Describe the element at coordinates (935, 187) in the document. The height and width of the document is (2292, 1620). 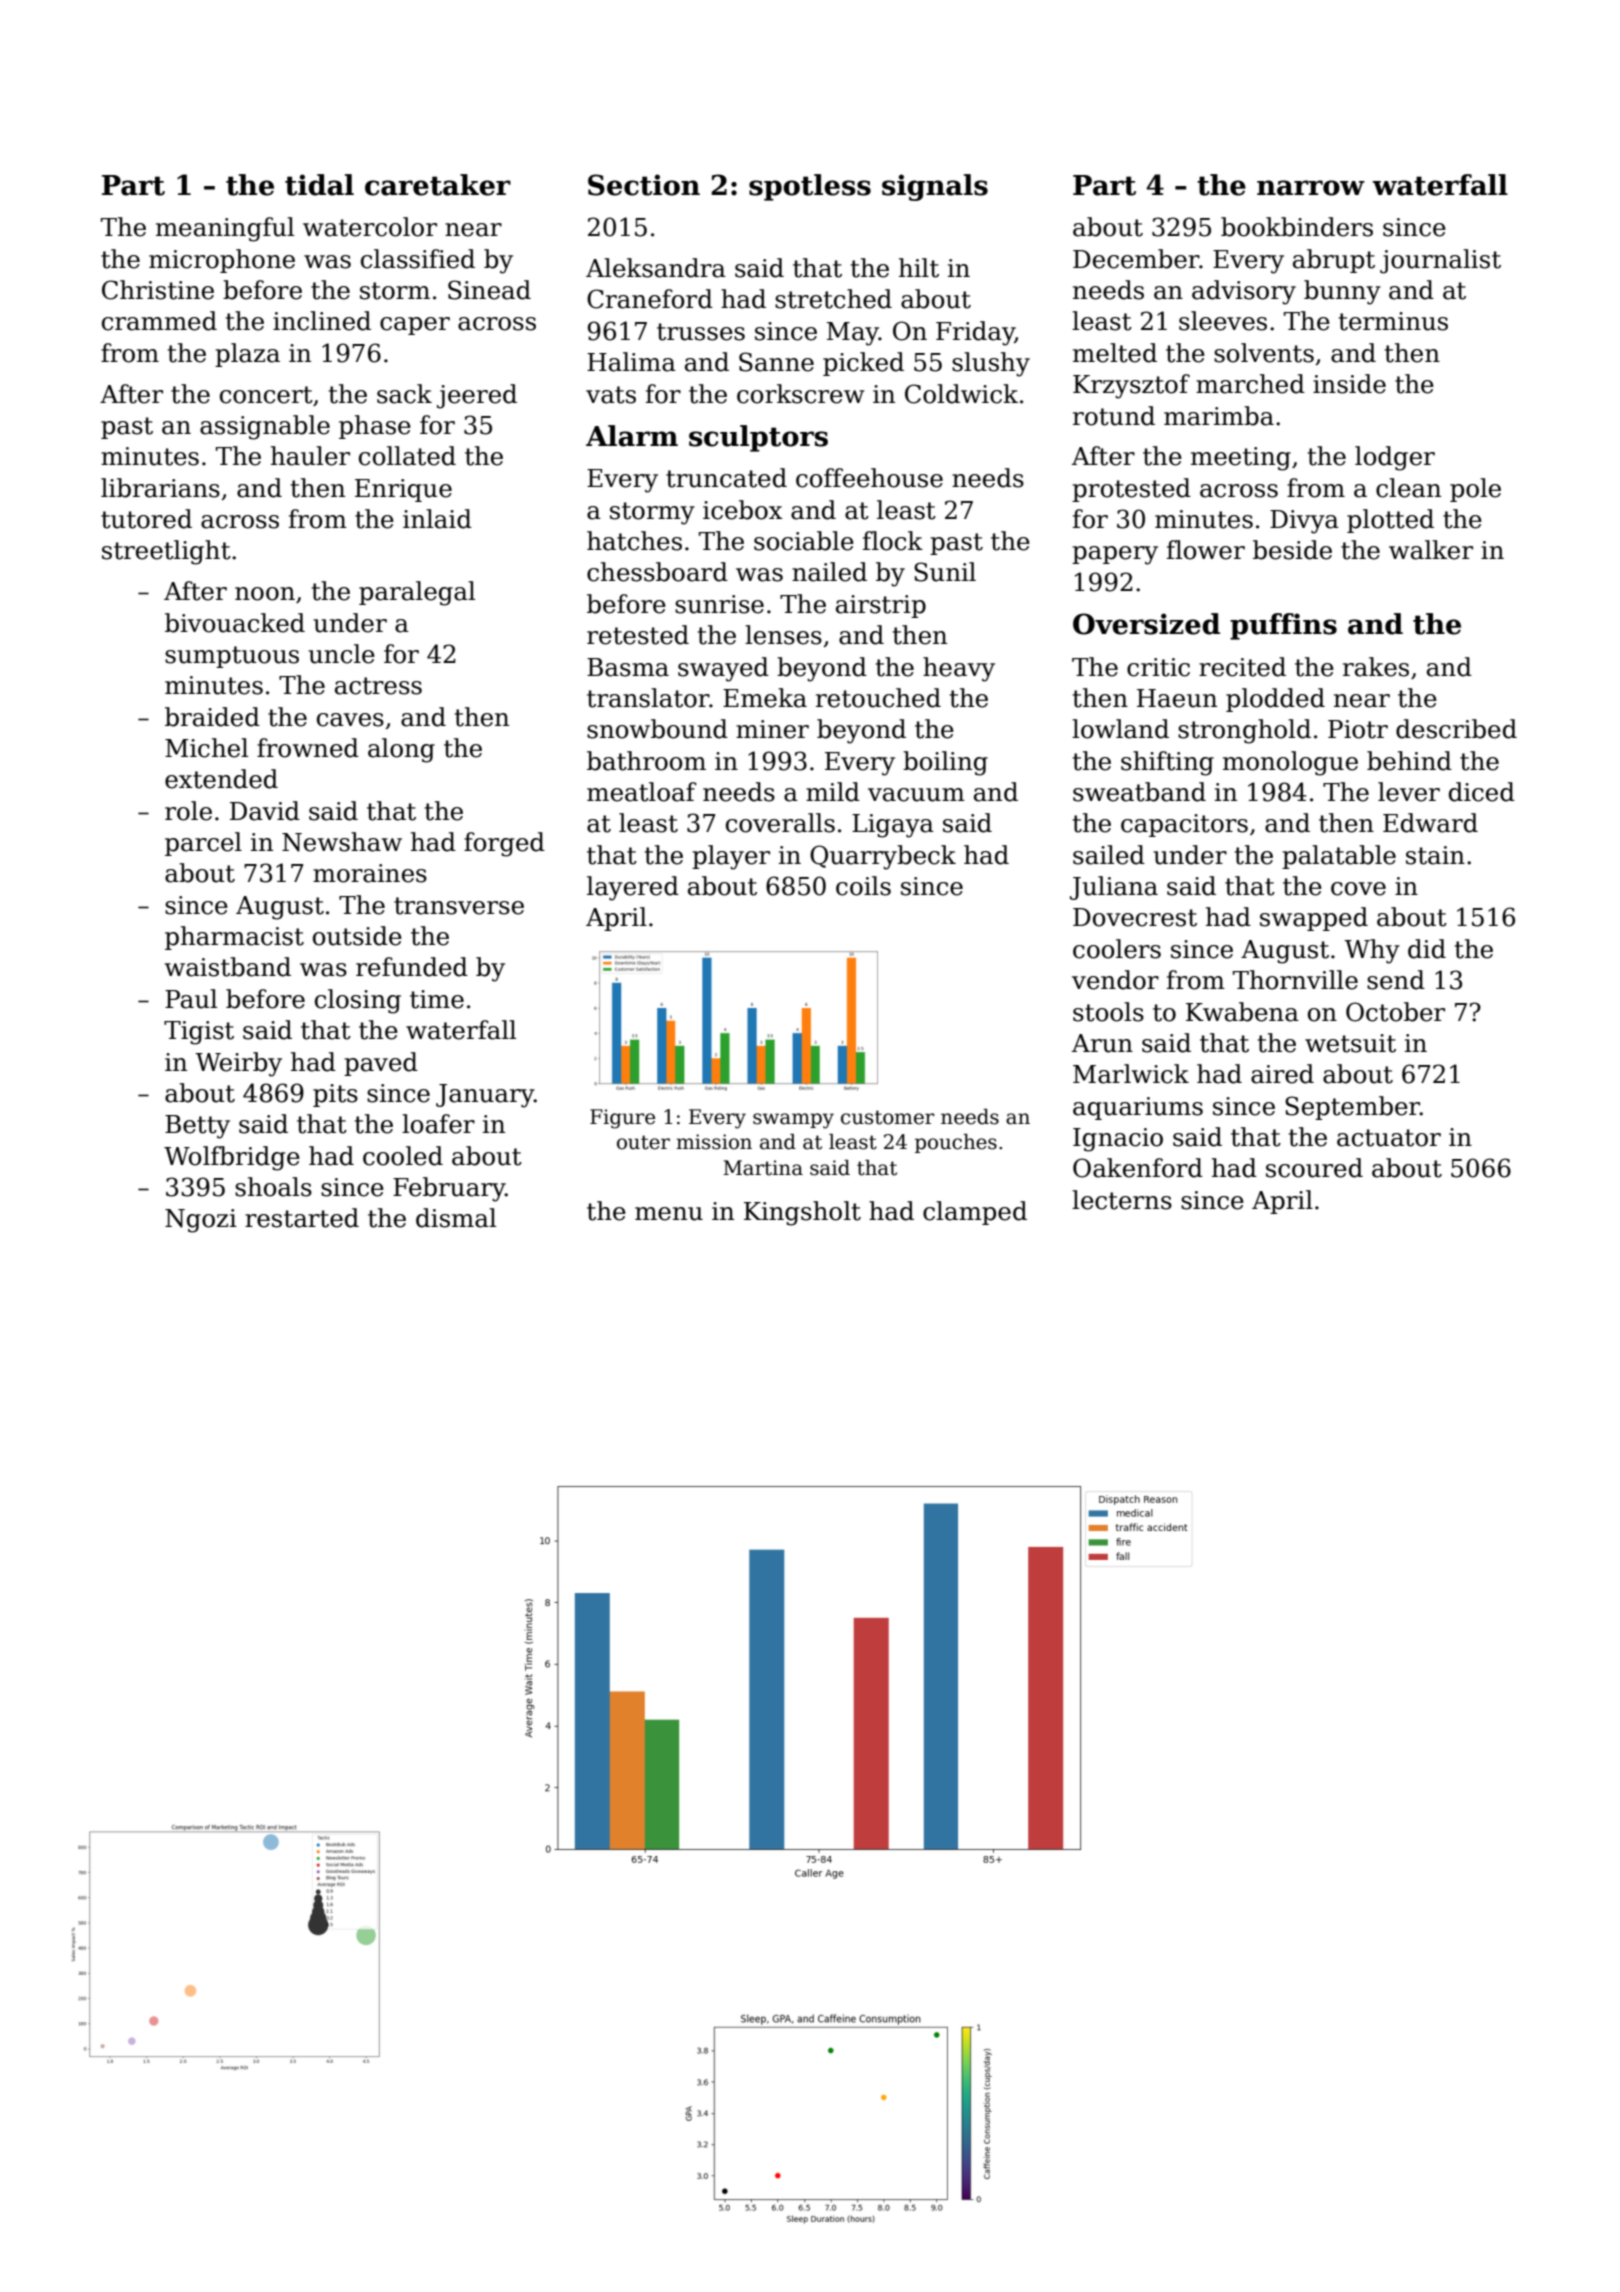
I see `signals` at that location.
